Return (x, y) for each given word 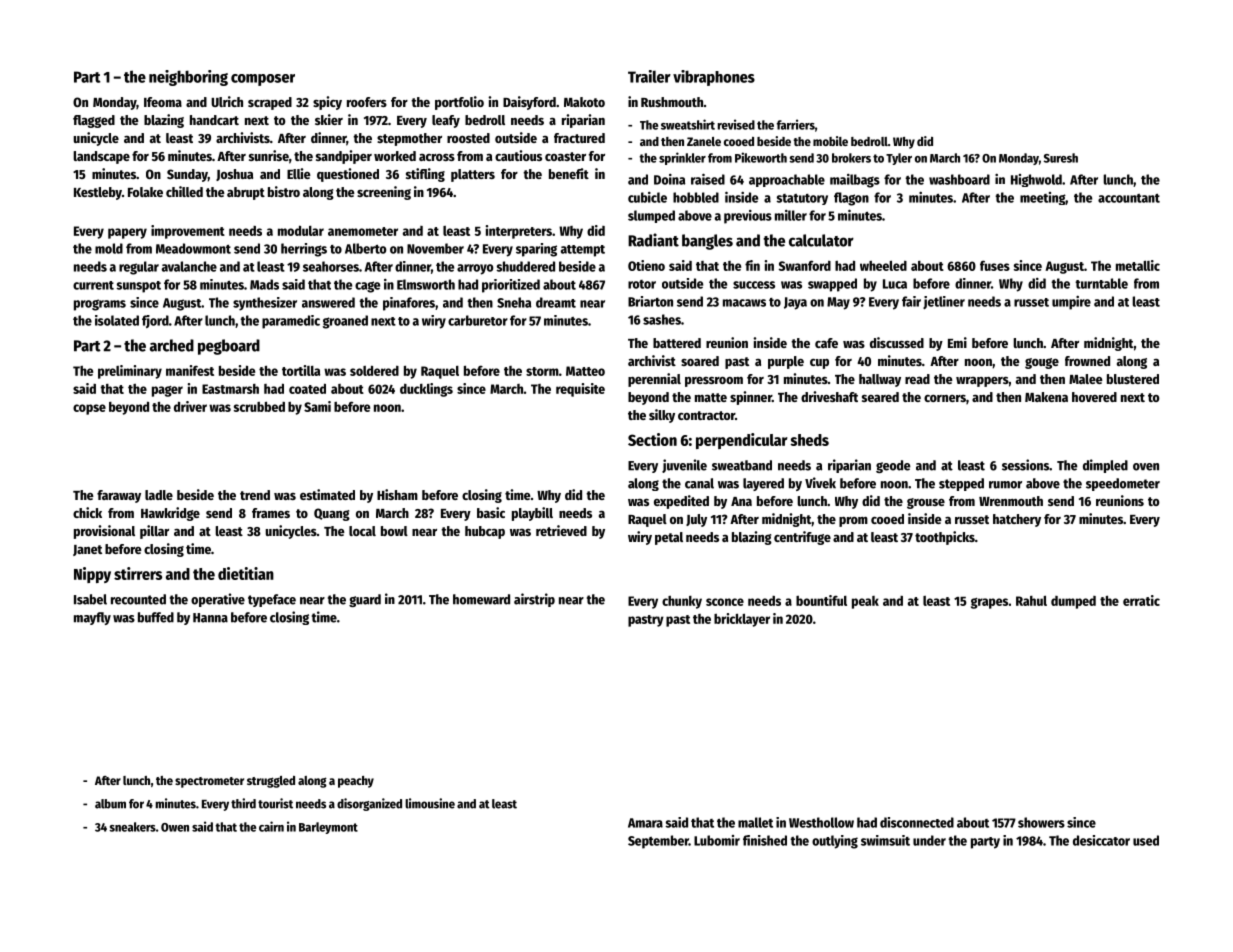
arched (172, 345)
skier (329, 119)
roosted (468, 138)
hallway (880, 380)
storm (542, 371)
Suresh (1061, 158)
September (658, 842)
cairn (271, 826)
